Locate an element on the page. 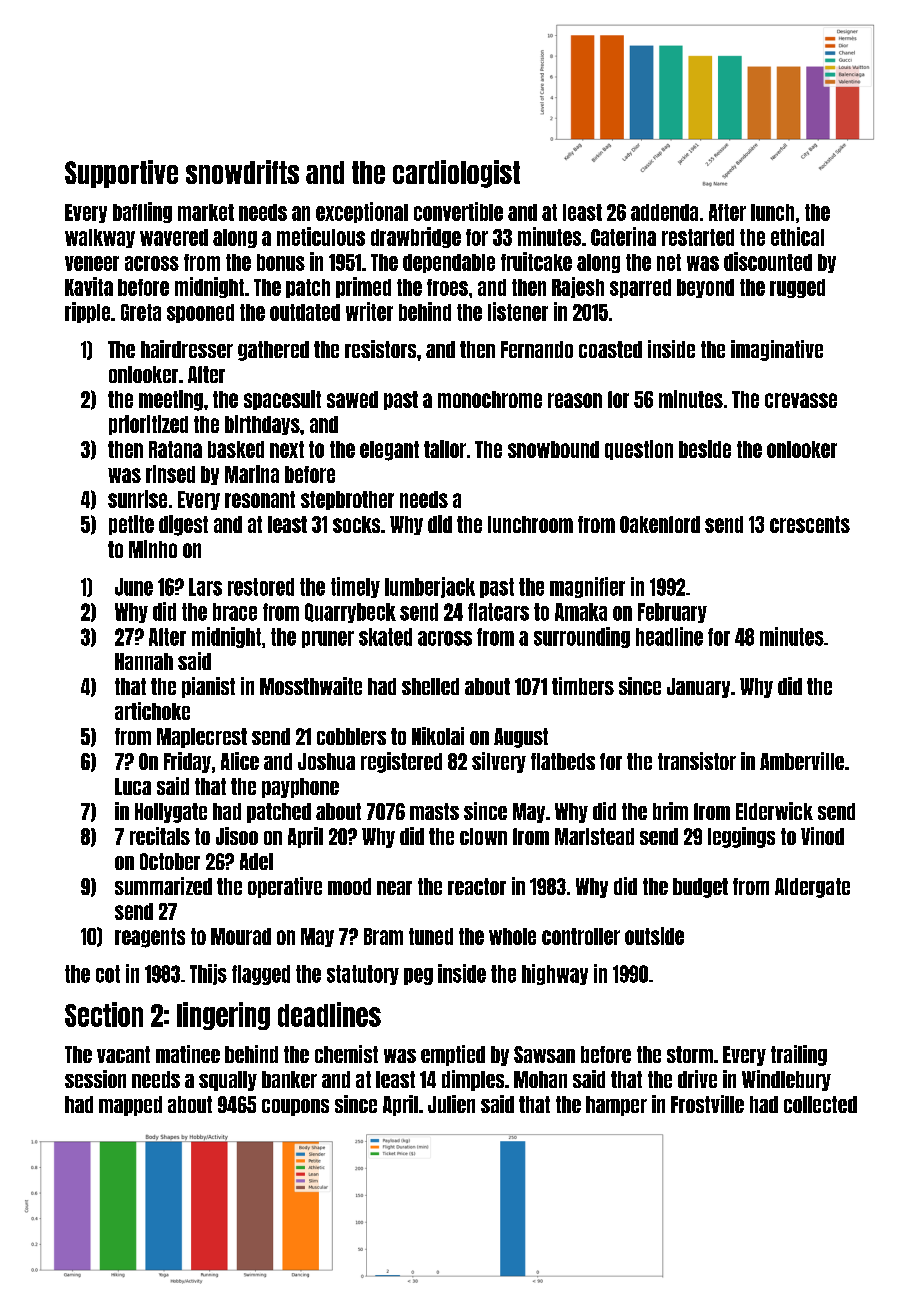 This image has width=924, height=1311. snowbound is located at coordinates (553, 449).
